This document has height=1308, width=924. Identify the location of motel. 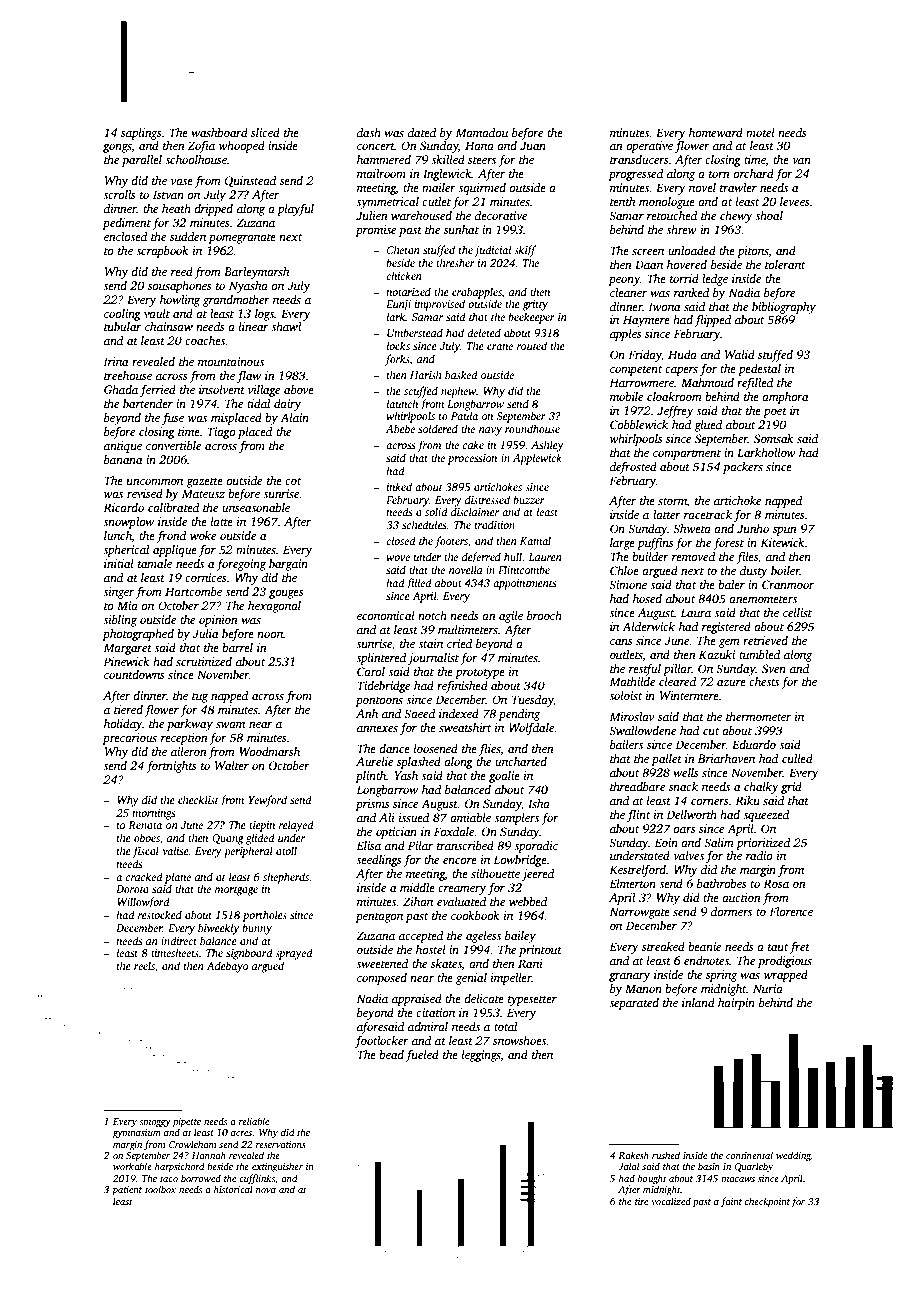
(760, 132).
